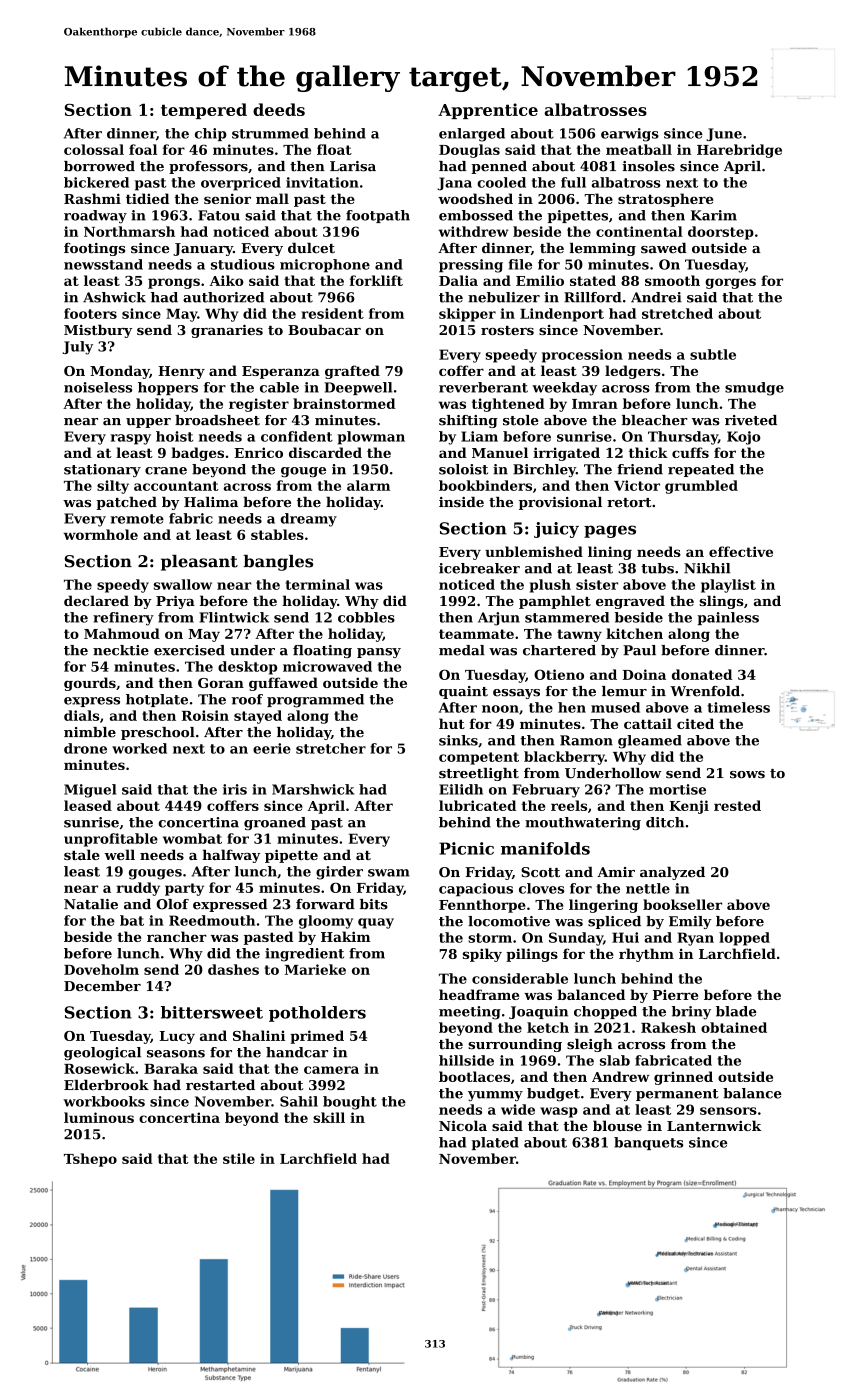 The width and height of the screenshot is (849, 1400). Describe the element at coordinates (204, 111) in the screenshot. I see `tempered` at that location.
